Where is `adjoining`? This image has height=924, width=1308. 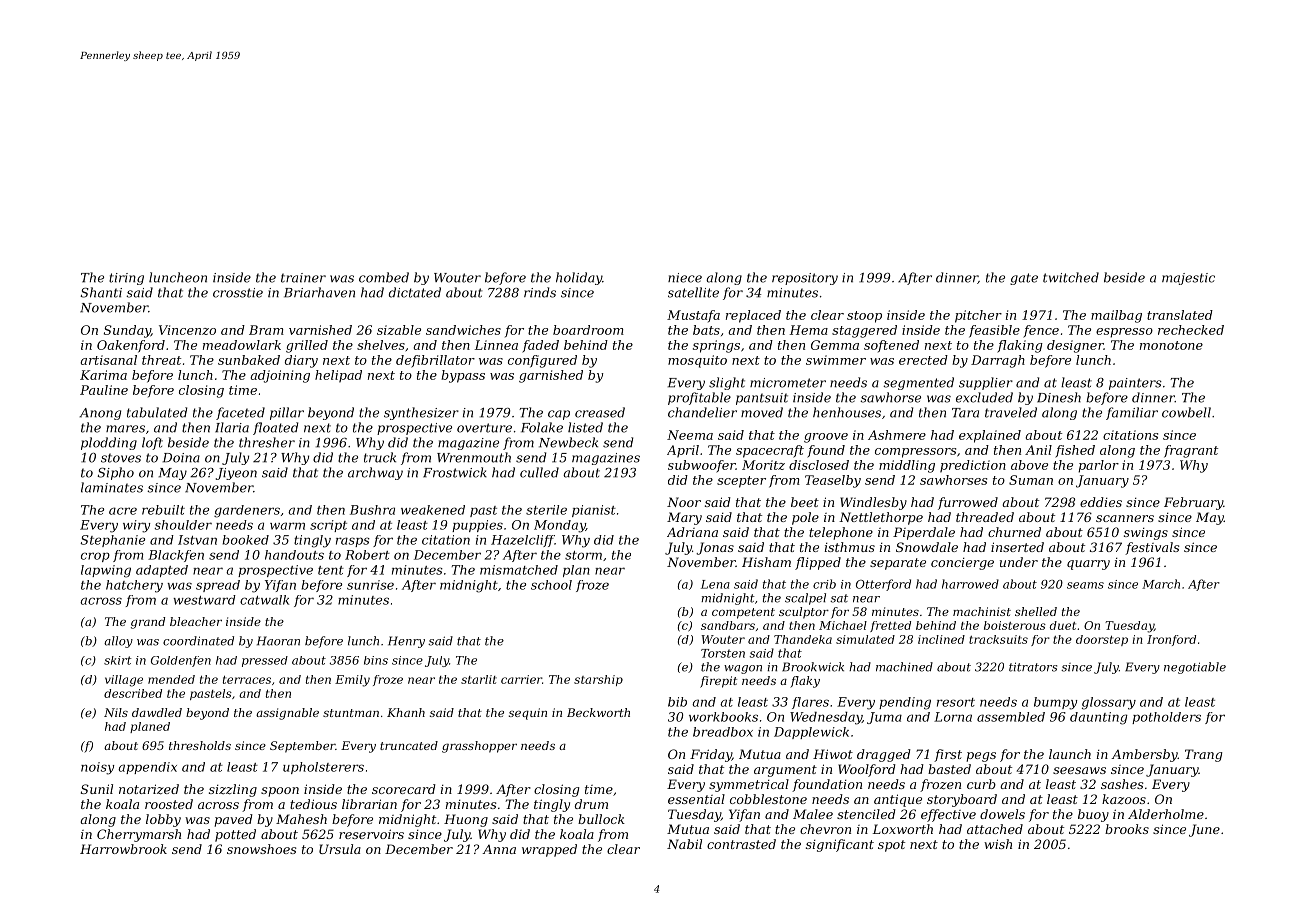
adjoining is located at coordinates (280, 376).
